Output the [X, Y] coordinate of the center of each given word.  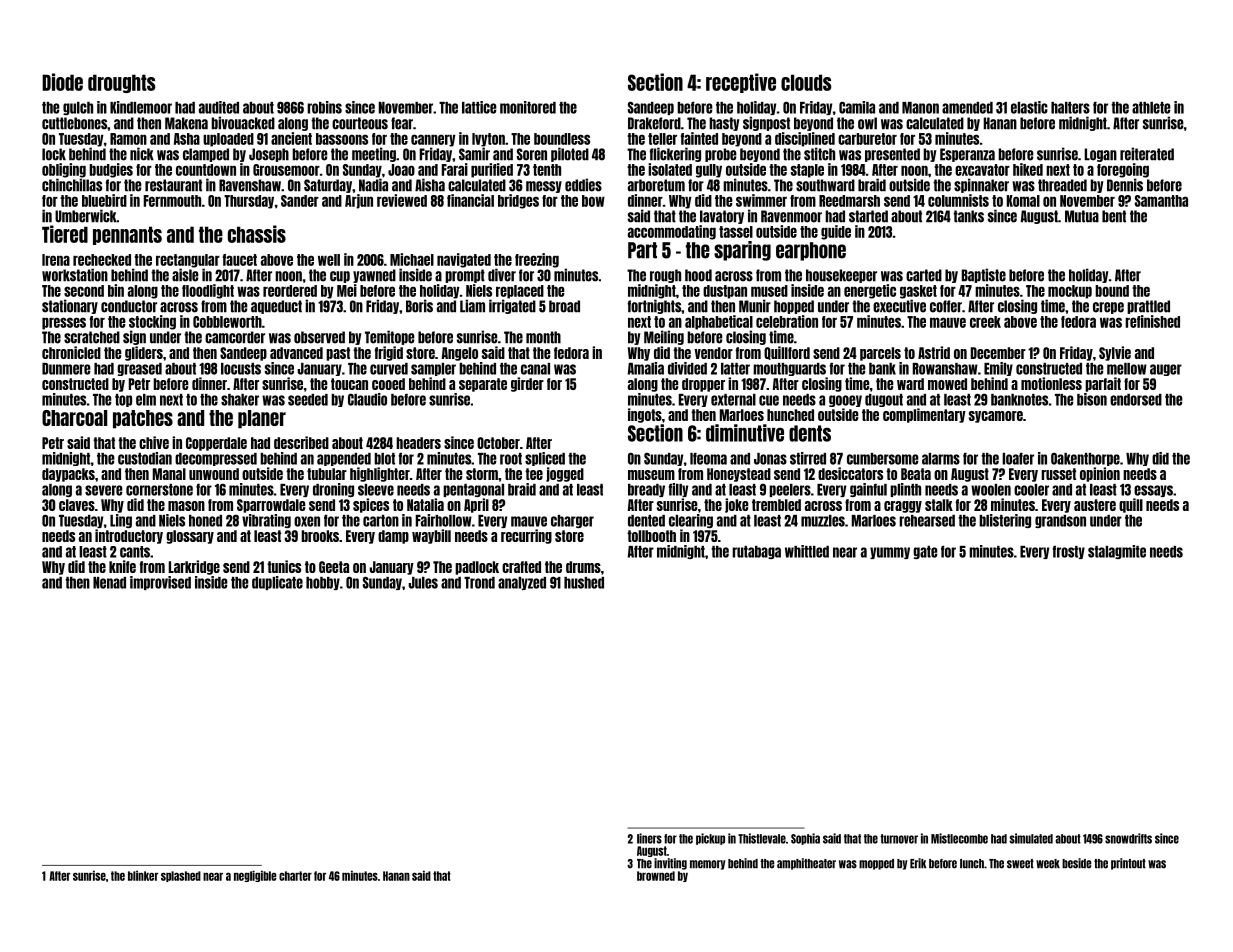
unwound [214, 474]
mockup [1070, 292]
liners [649, 838]
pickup [710, 839]
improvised [160, 583]
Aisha [430, 185]
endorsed [1136, 400]
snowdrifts [1128, 838]
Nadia [373, 185]
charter [295, 876]
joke [737, 505]
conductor [129, 306]
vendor [713, 353]
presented [892, 155]
